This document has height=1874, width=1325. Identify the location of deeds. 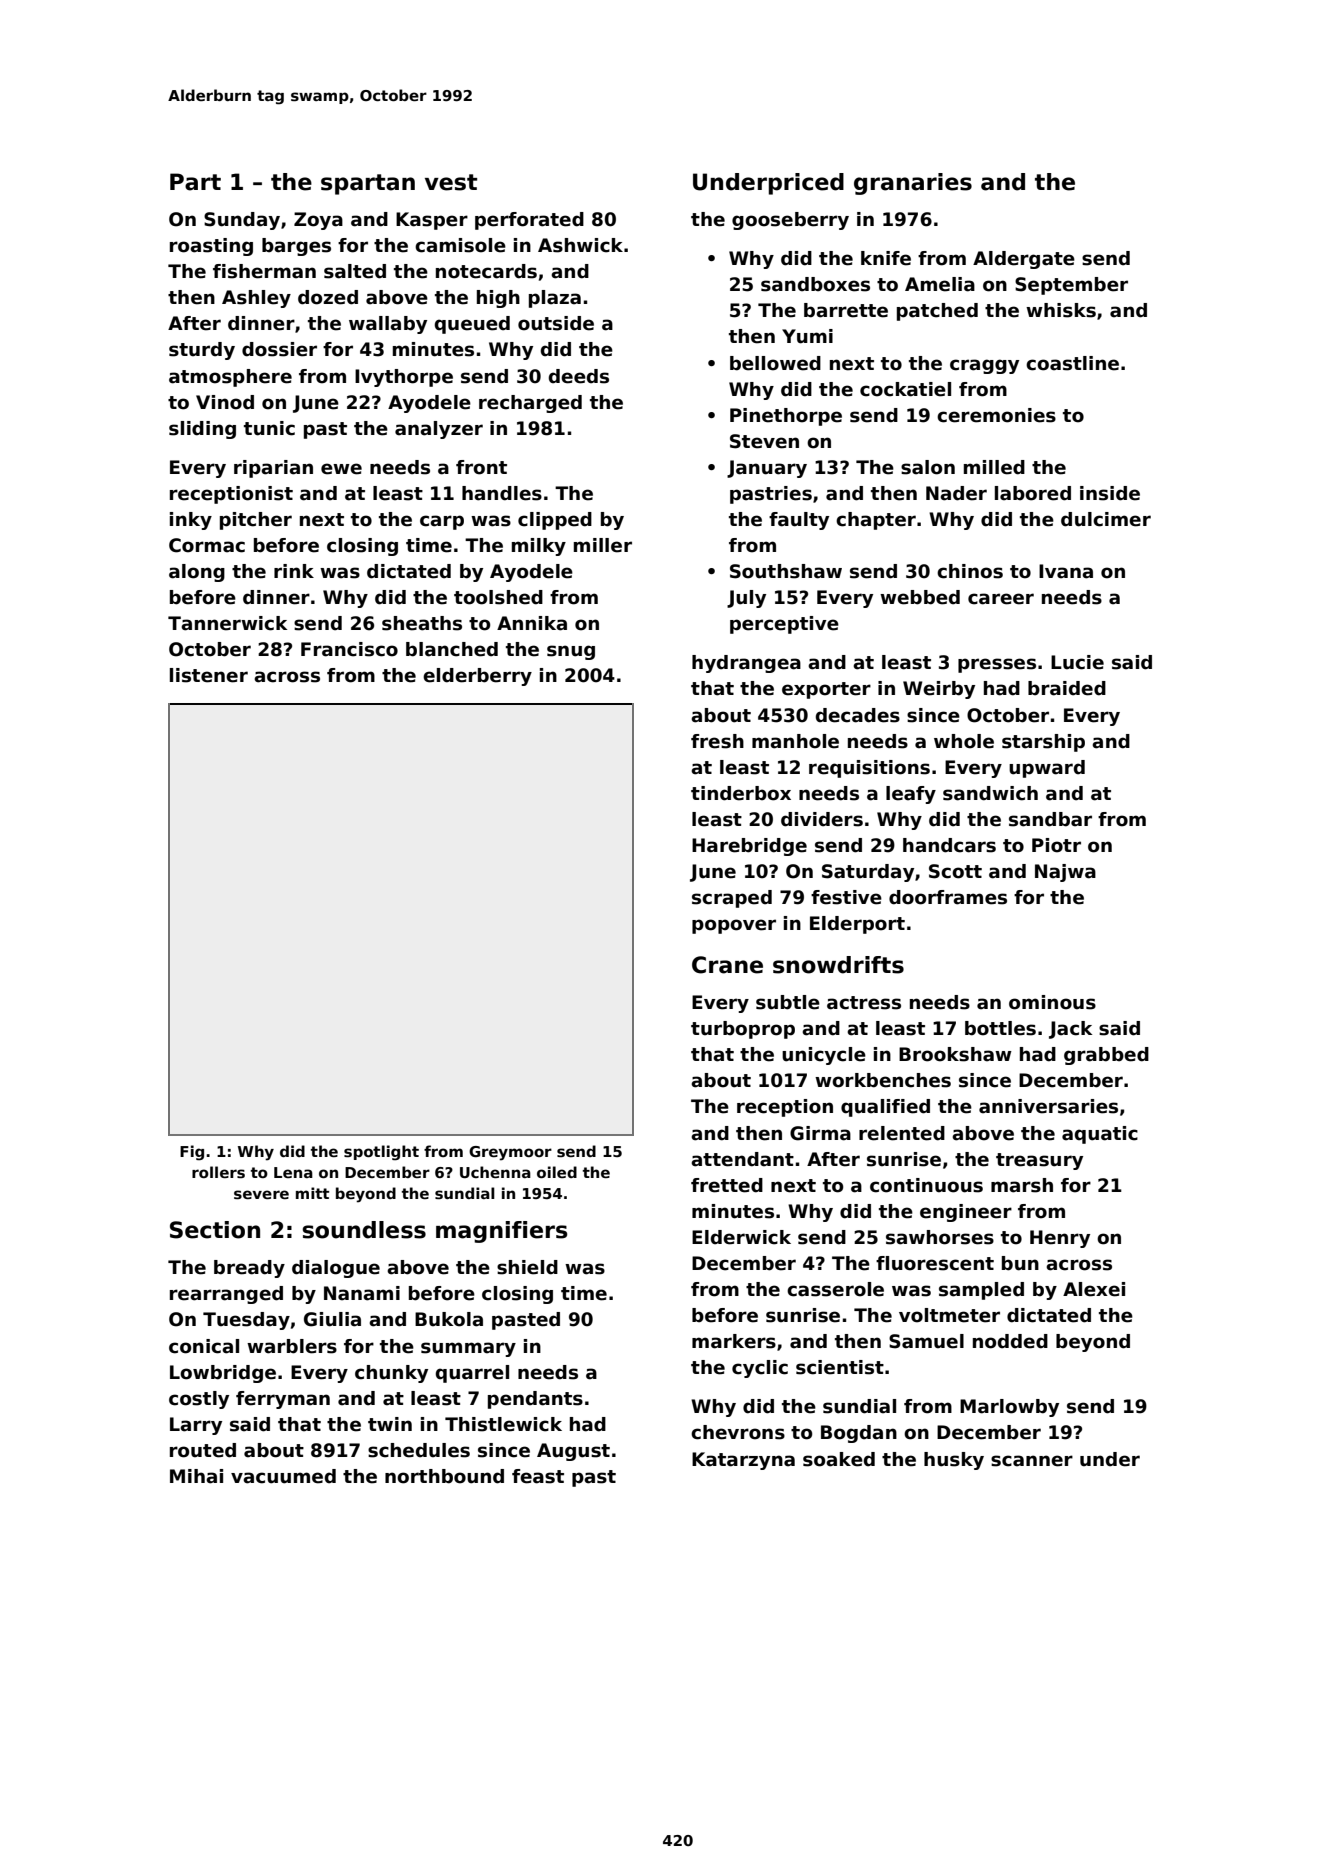
(579, 376).
